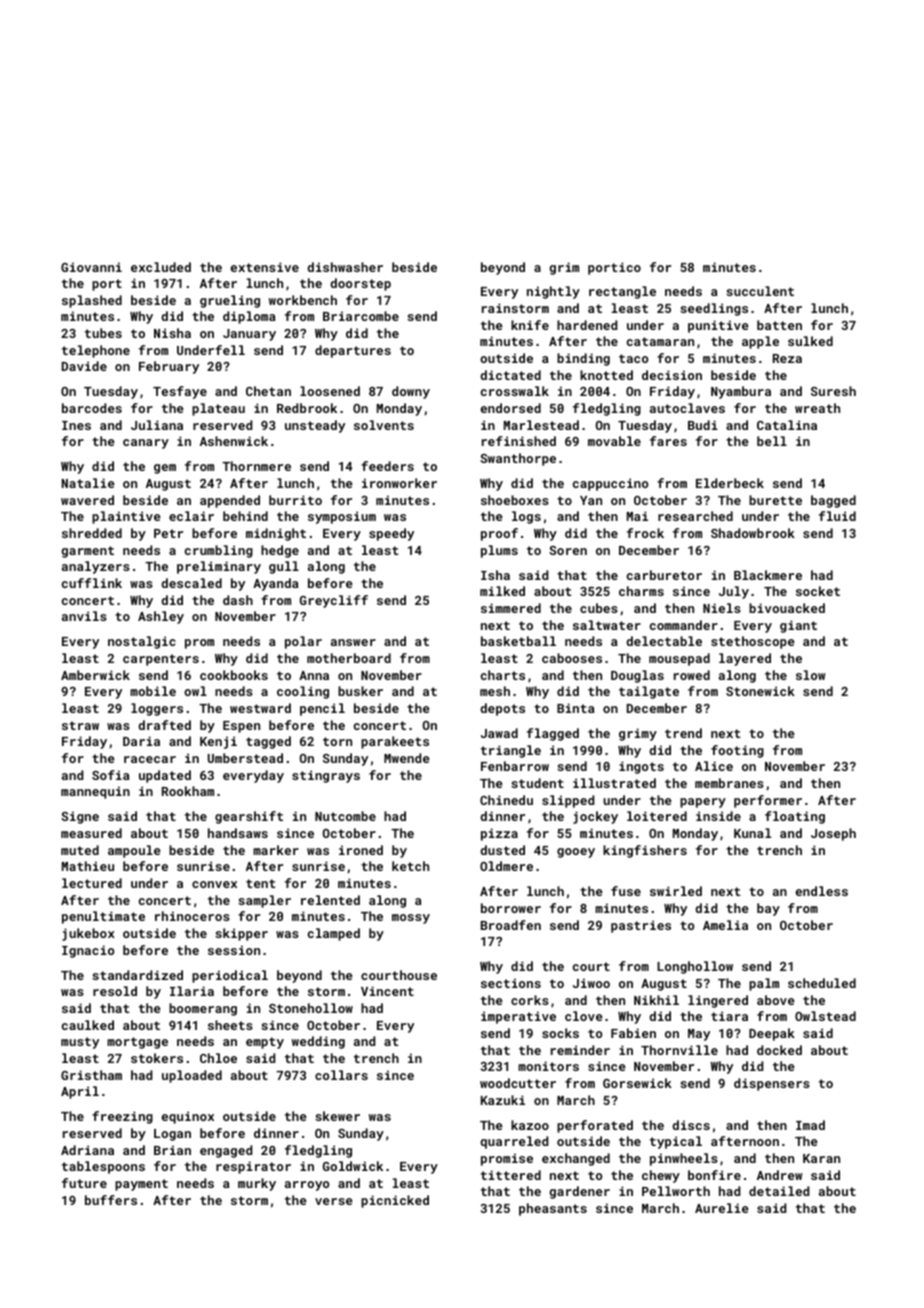 Image resolution: width=924 pixels, height=1308 pixels. Describe the element at coordinates (741, 392) in the screenshot. I see `Nyambura` at that location.
